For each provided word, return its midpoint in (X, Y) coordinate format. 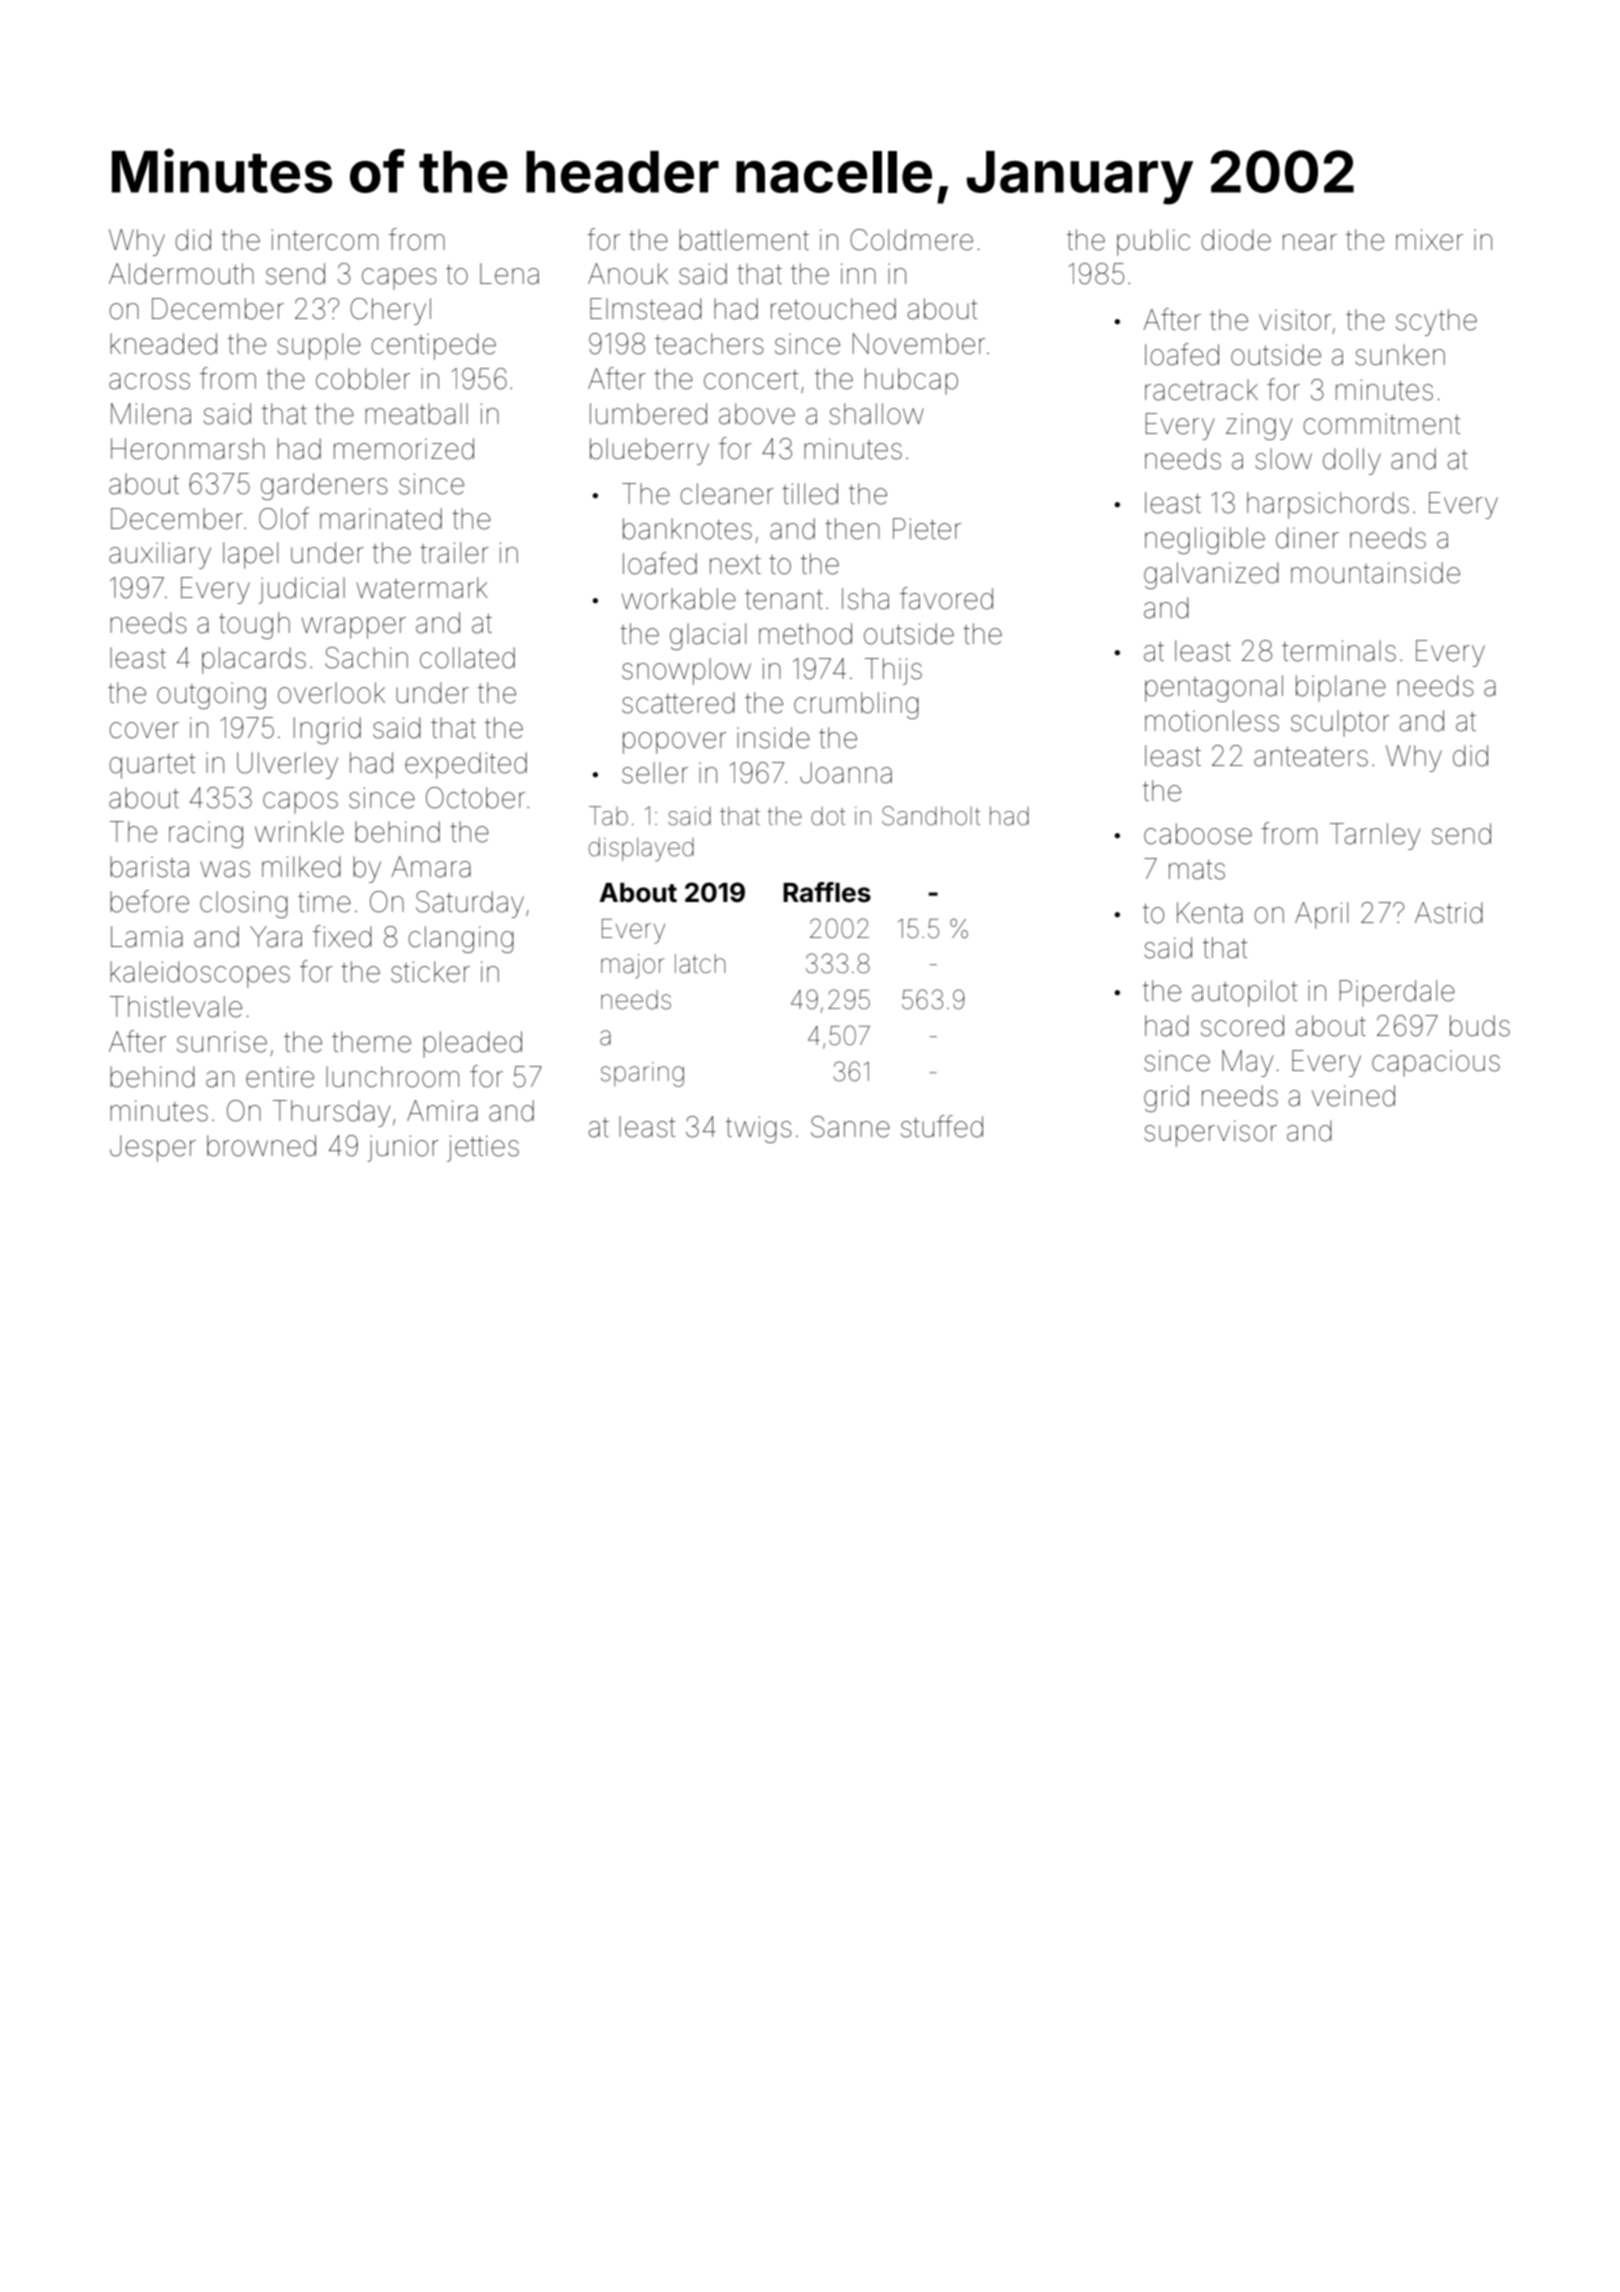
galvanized (1211, 575)
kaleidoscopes (200, 974)
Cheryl (390, 311)
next (735, 565)
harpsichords (1328, 505)
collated (467, 658)
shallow (876, 414)
